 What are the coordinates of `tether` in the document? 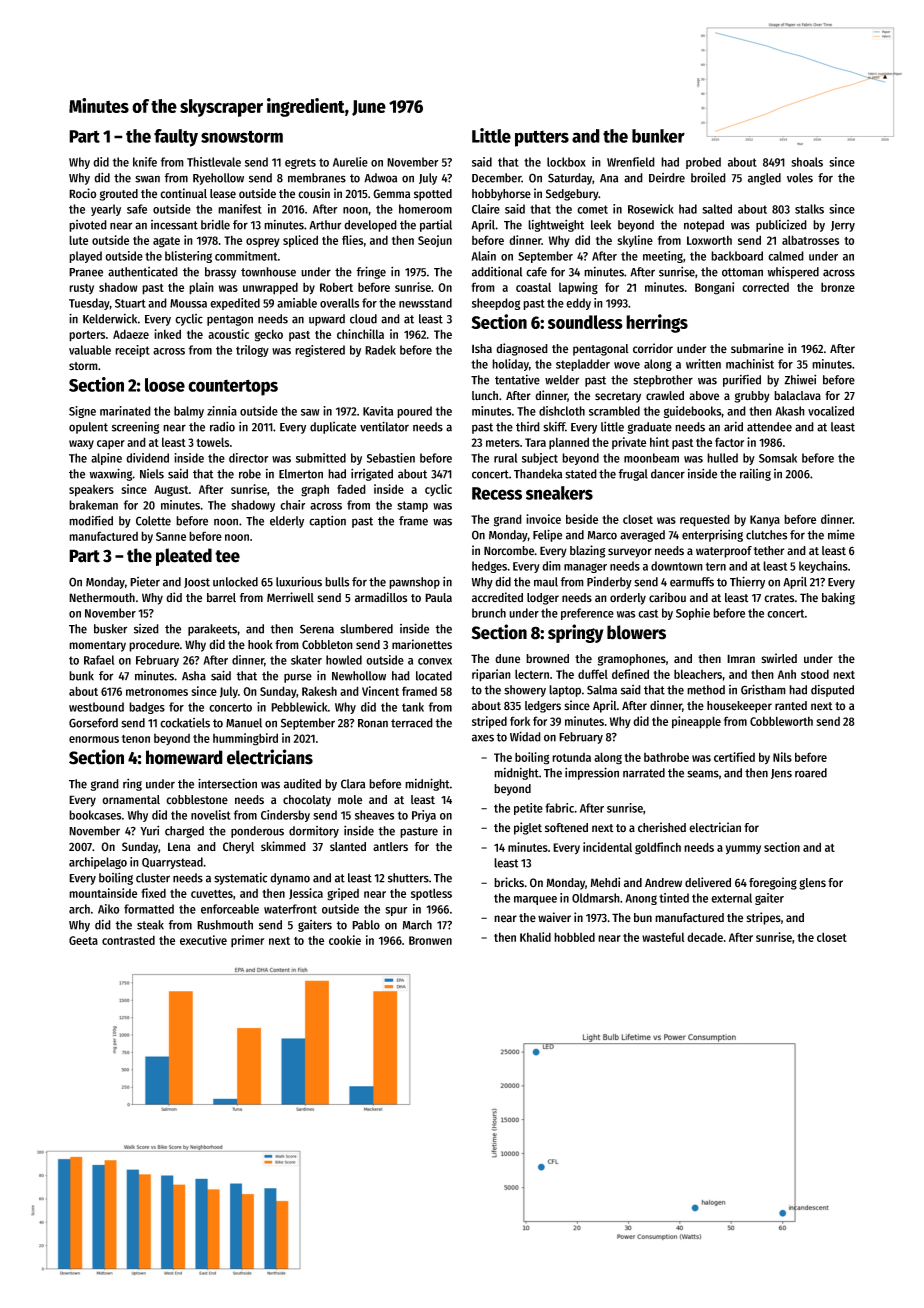 It's located at (769, 551).
